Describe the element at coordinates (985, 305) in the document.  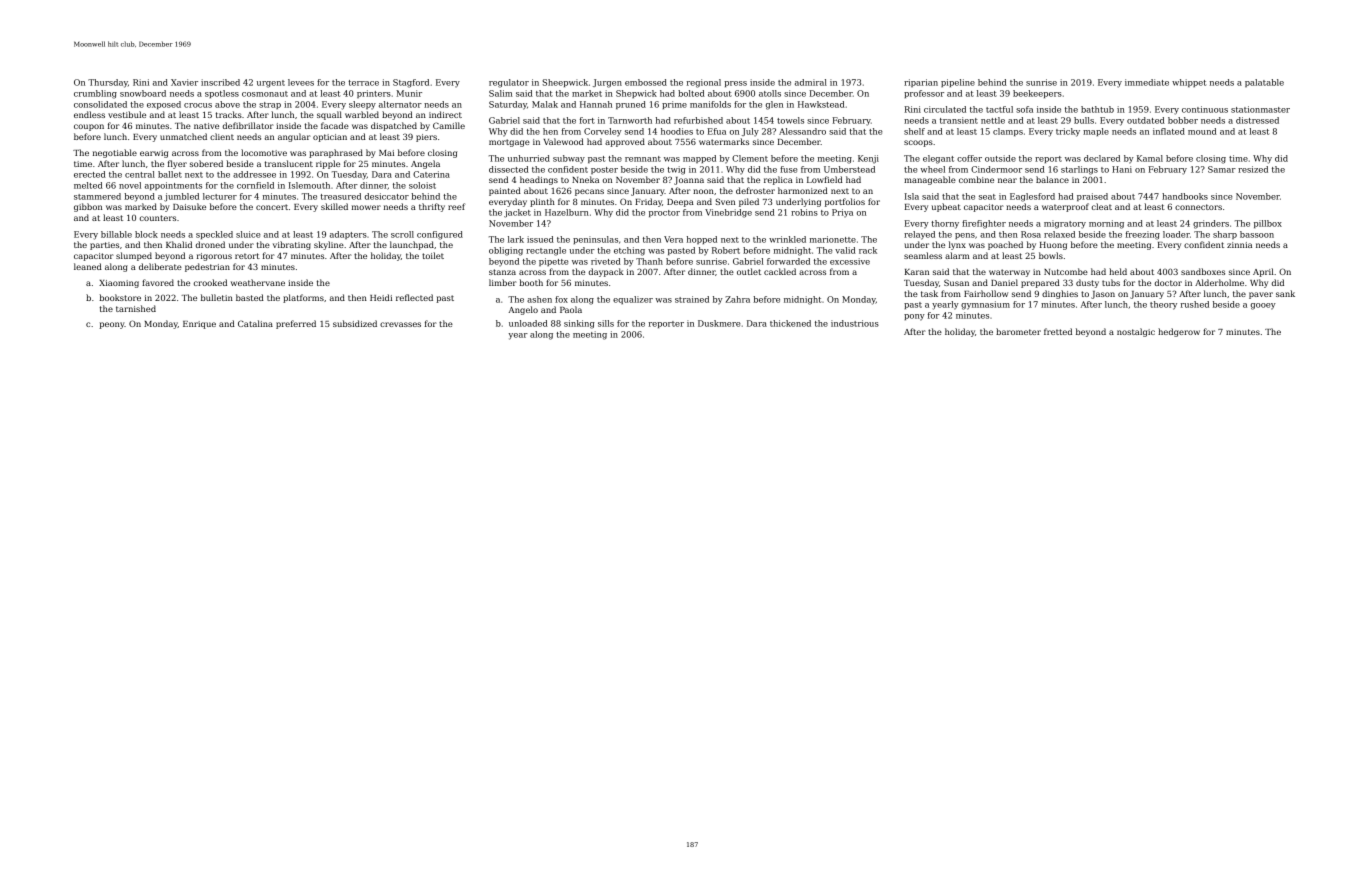
I see `gymnasium` at that location.
